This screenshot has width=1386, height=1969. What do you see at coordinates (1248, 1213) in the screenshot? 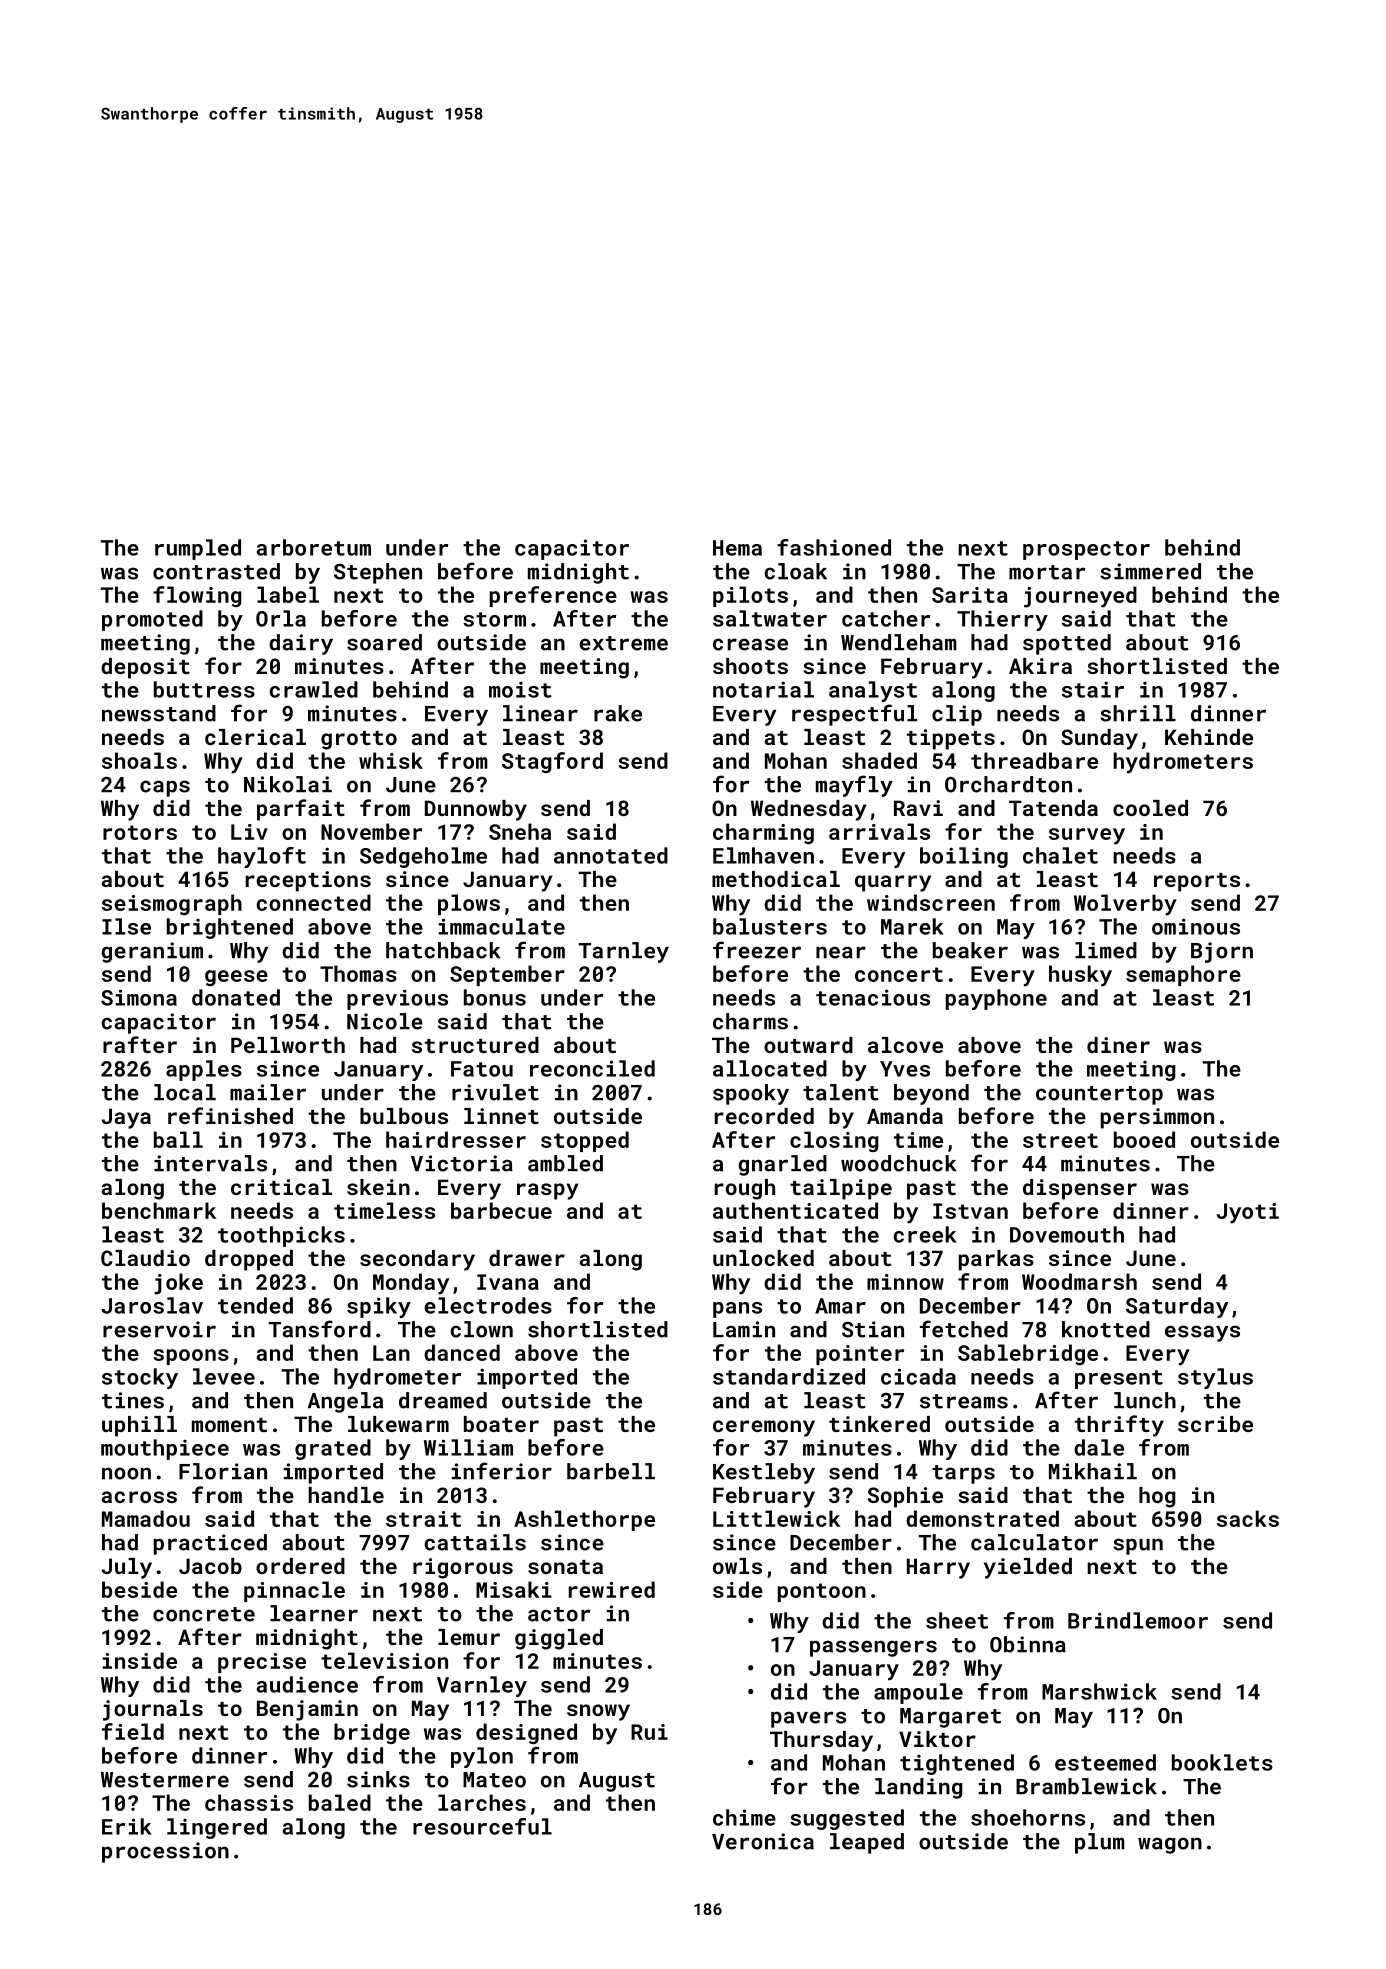
I see `Jyoti` at bounding box center [1248, 1213].
